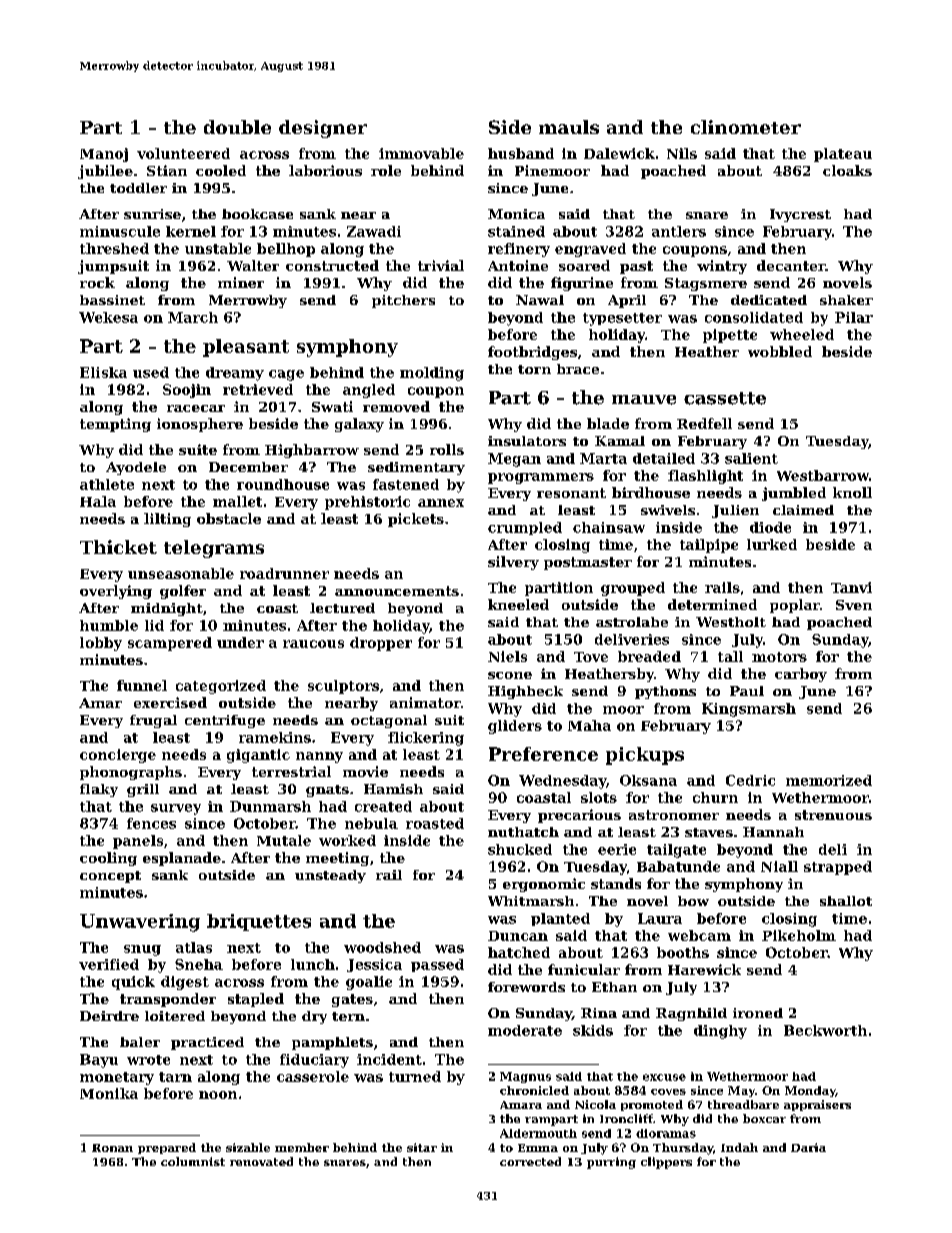 The image size is (952, 1233). Describe the element at coordinates (104, 155) in the screenshot. I see `Manoj` at that location.
